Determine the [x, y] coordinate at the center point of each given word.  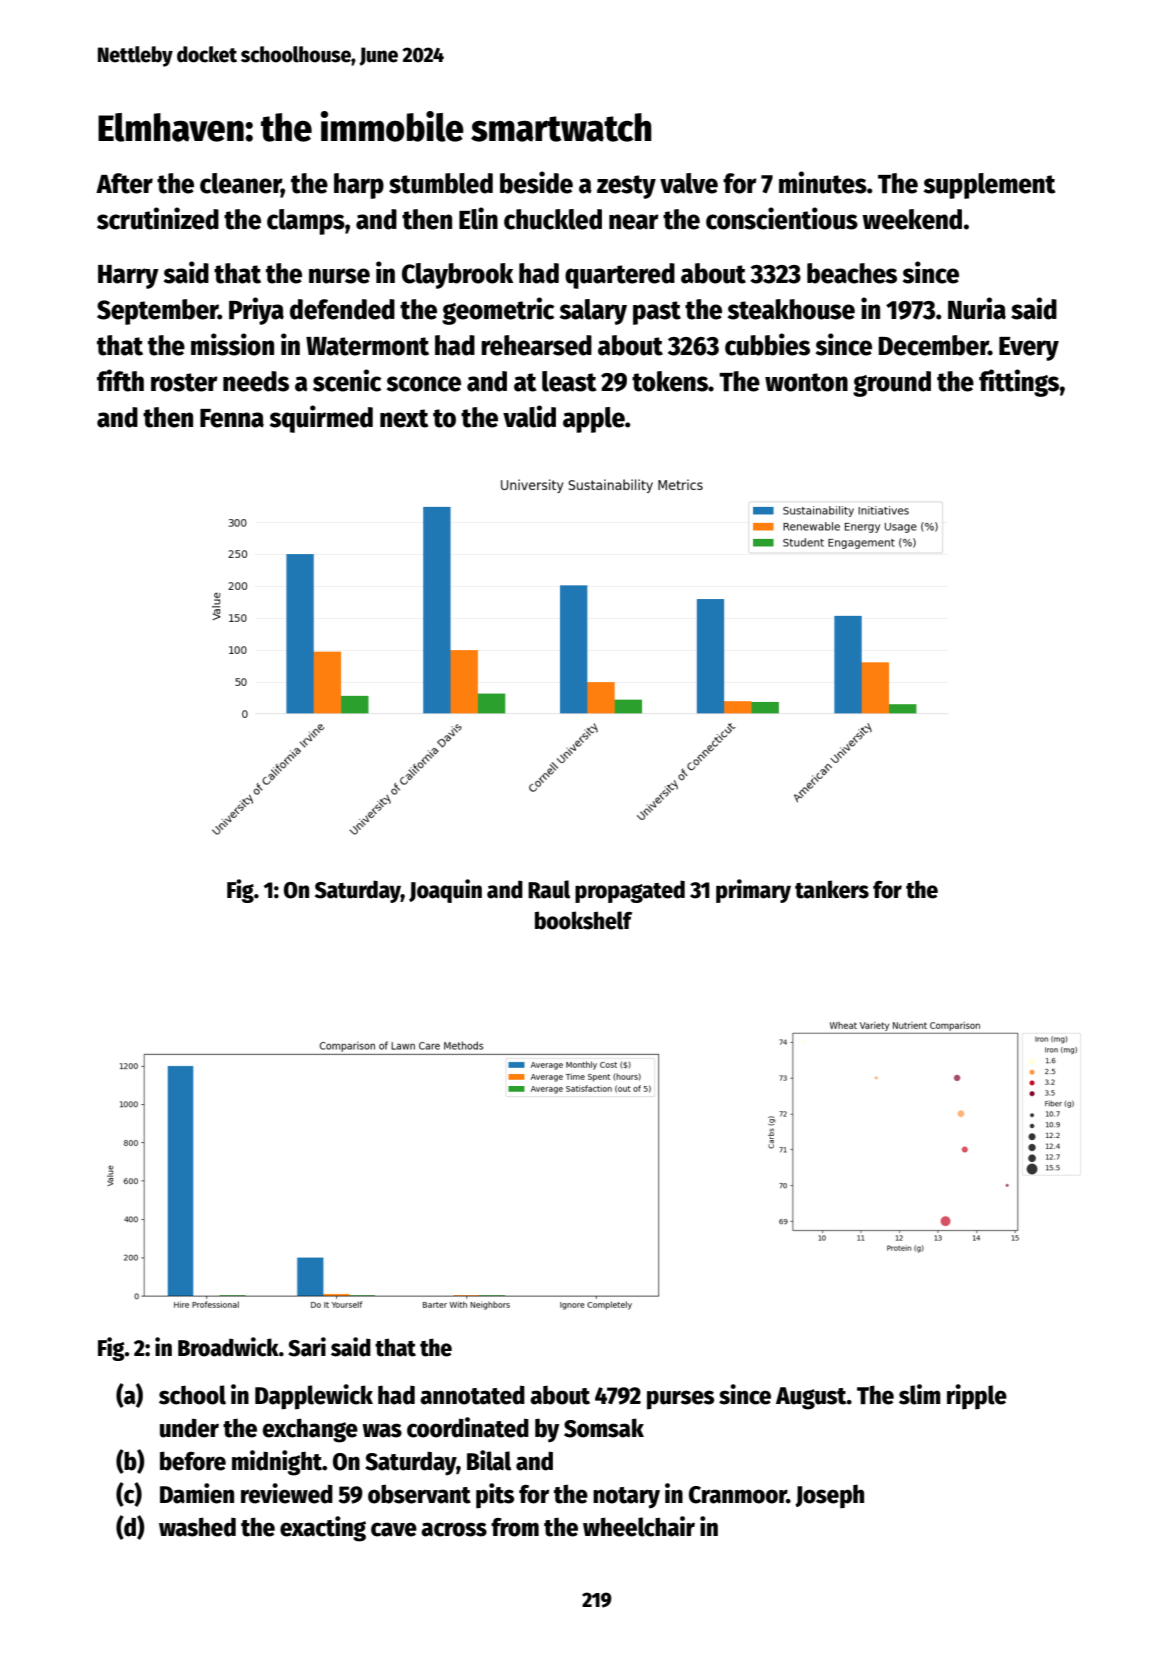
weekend [912, 219]
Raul [549, 889]
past [657, 313]
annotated [472, 1395]
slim [920, 1394]
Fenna [232, 418]
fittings [1019, 383]
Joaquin [445, 891]
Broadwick [228, 1347]
